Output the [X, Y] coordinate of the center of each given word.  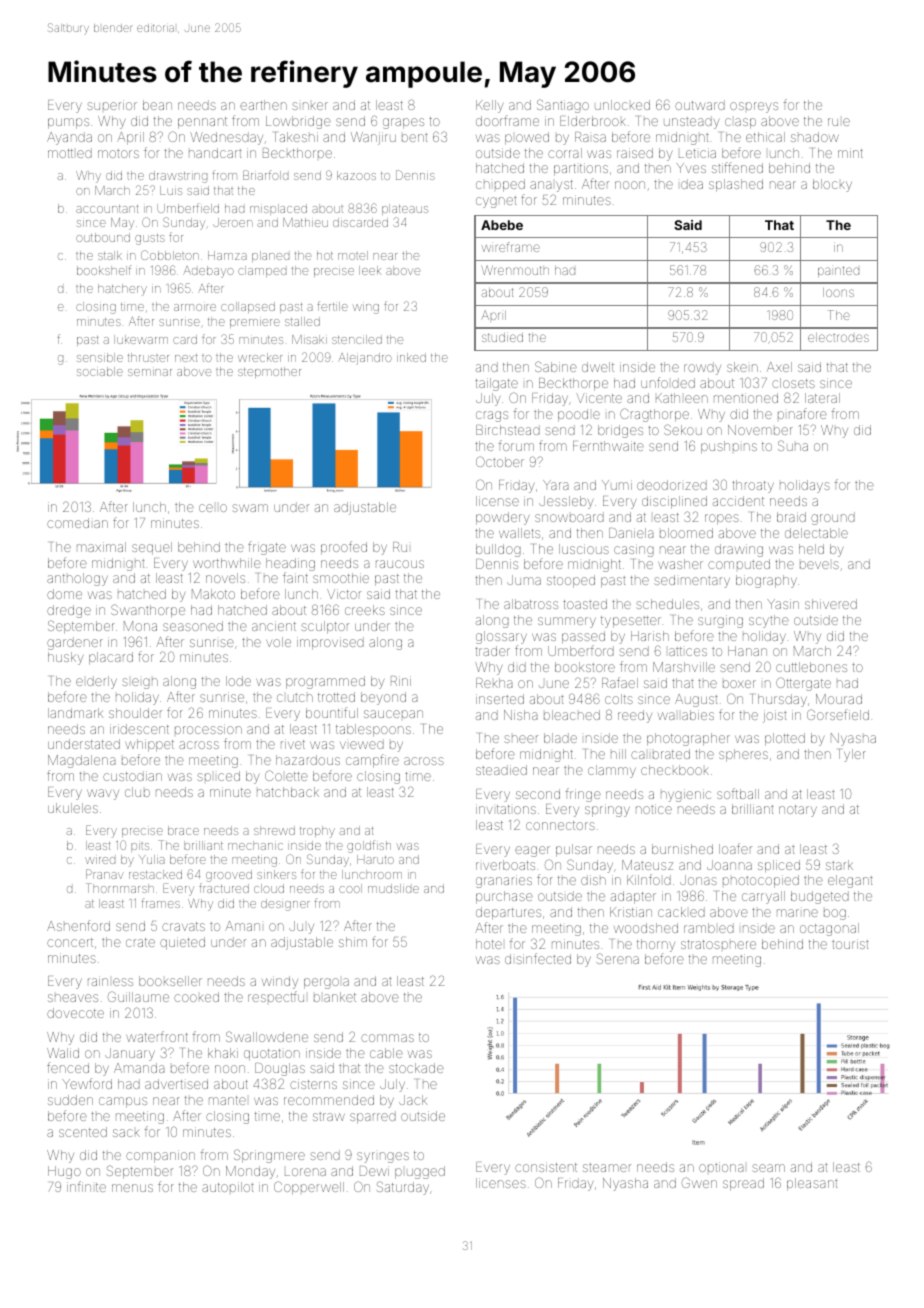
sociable [100, 371]
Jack [413, 1100]
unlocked [622, 105]
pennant [202, 123]
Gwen [699, 1182]
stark [839, 865]
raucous [400, 564]
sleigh [140, 683]
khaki [223, 1053]
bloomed [686, 533]
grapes [403, 123]
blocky [832, 185]
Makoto [213, 594]
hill [618, 754]
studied [502, 337]
